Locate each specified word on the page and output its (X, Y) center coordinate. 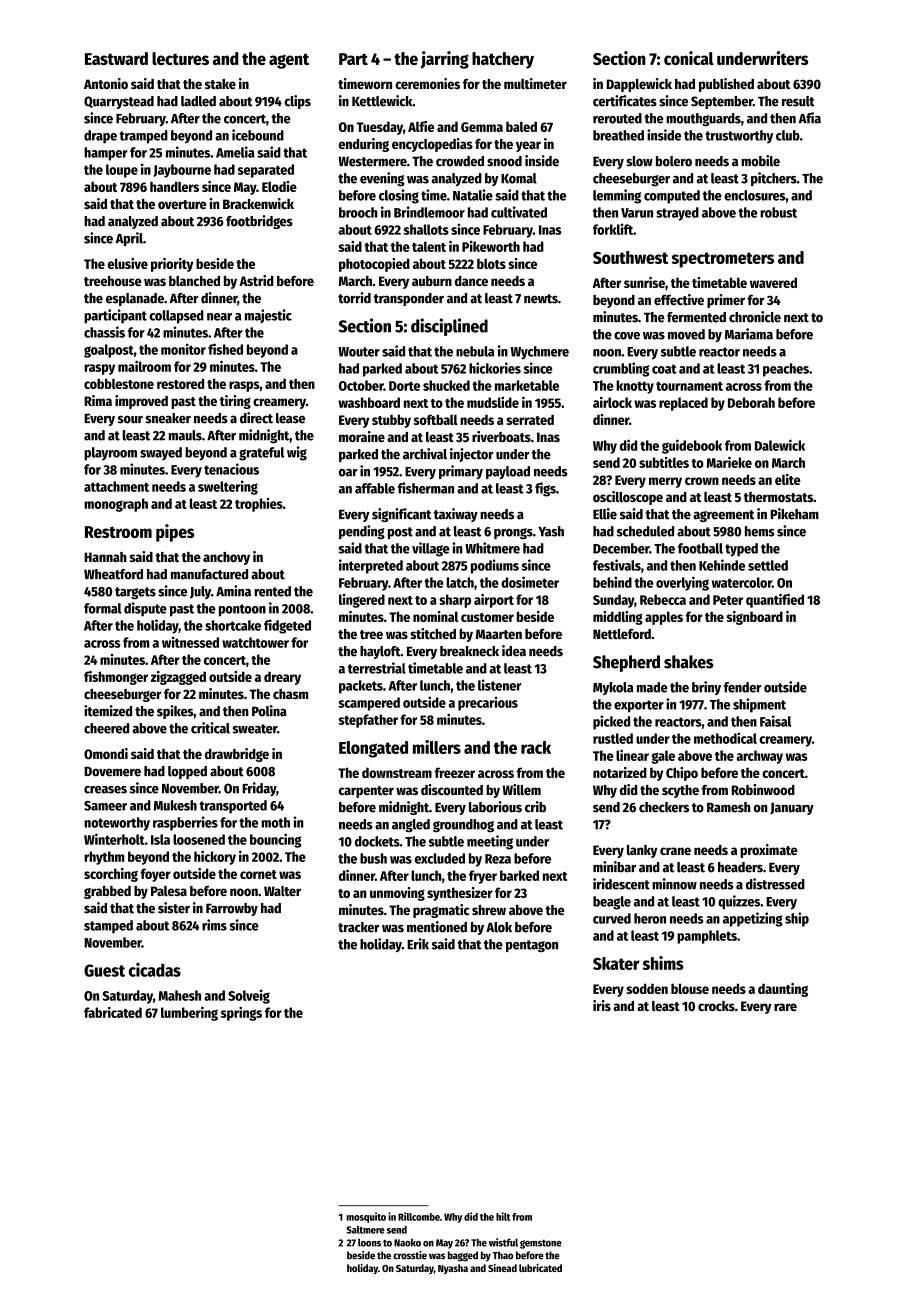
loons (369, 1242)
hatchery (503, 60)
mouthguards (703, 120)
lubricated (540, 1268)
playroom (110, 454)
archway (759, 757)
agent (289, 61)
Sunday (613, 601)
